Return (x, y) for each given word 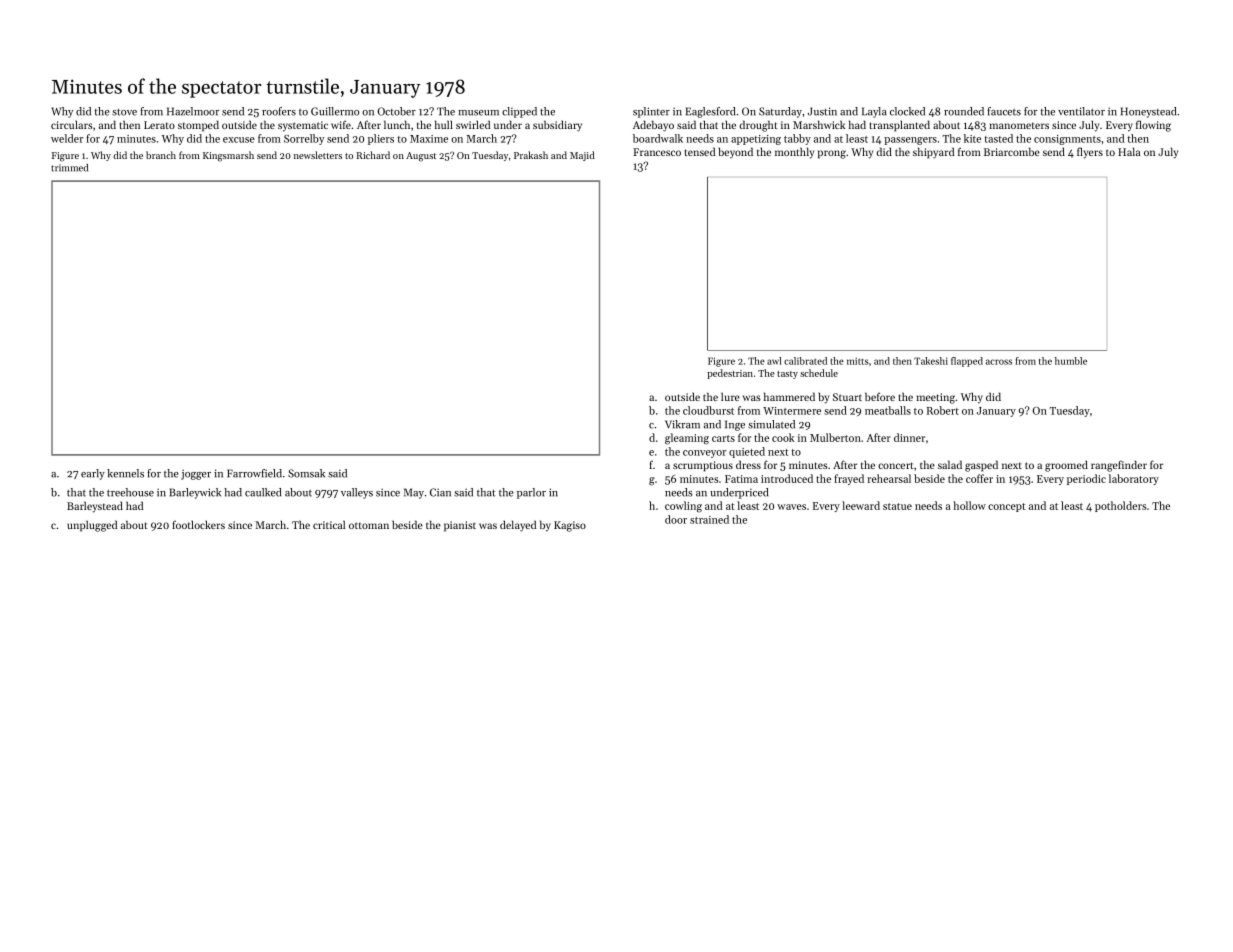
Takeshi (931, 361)
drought (759, 126)
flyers (1090, 153)
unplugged (92, 526)
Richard (373, 155)
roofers (279, 111)
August (421, 157)
